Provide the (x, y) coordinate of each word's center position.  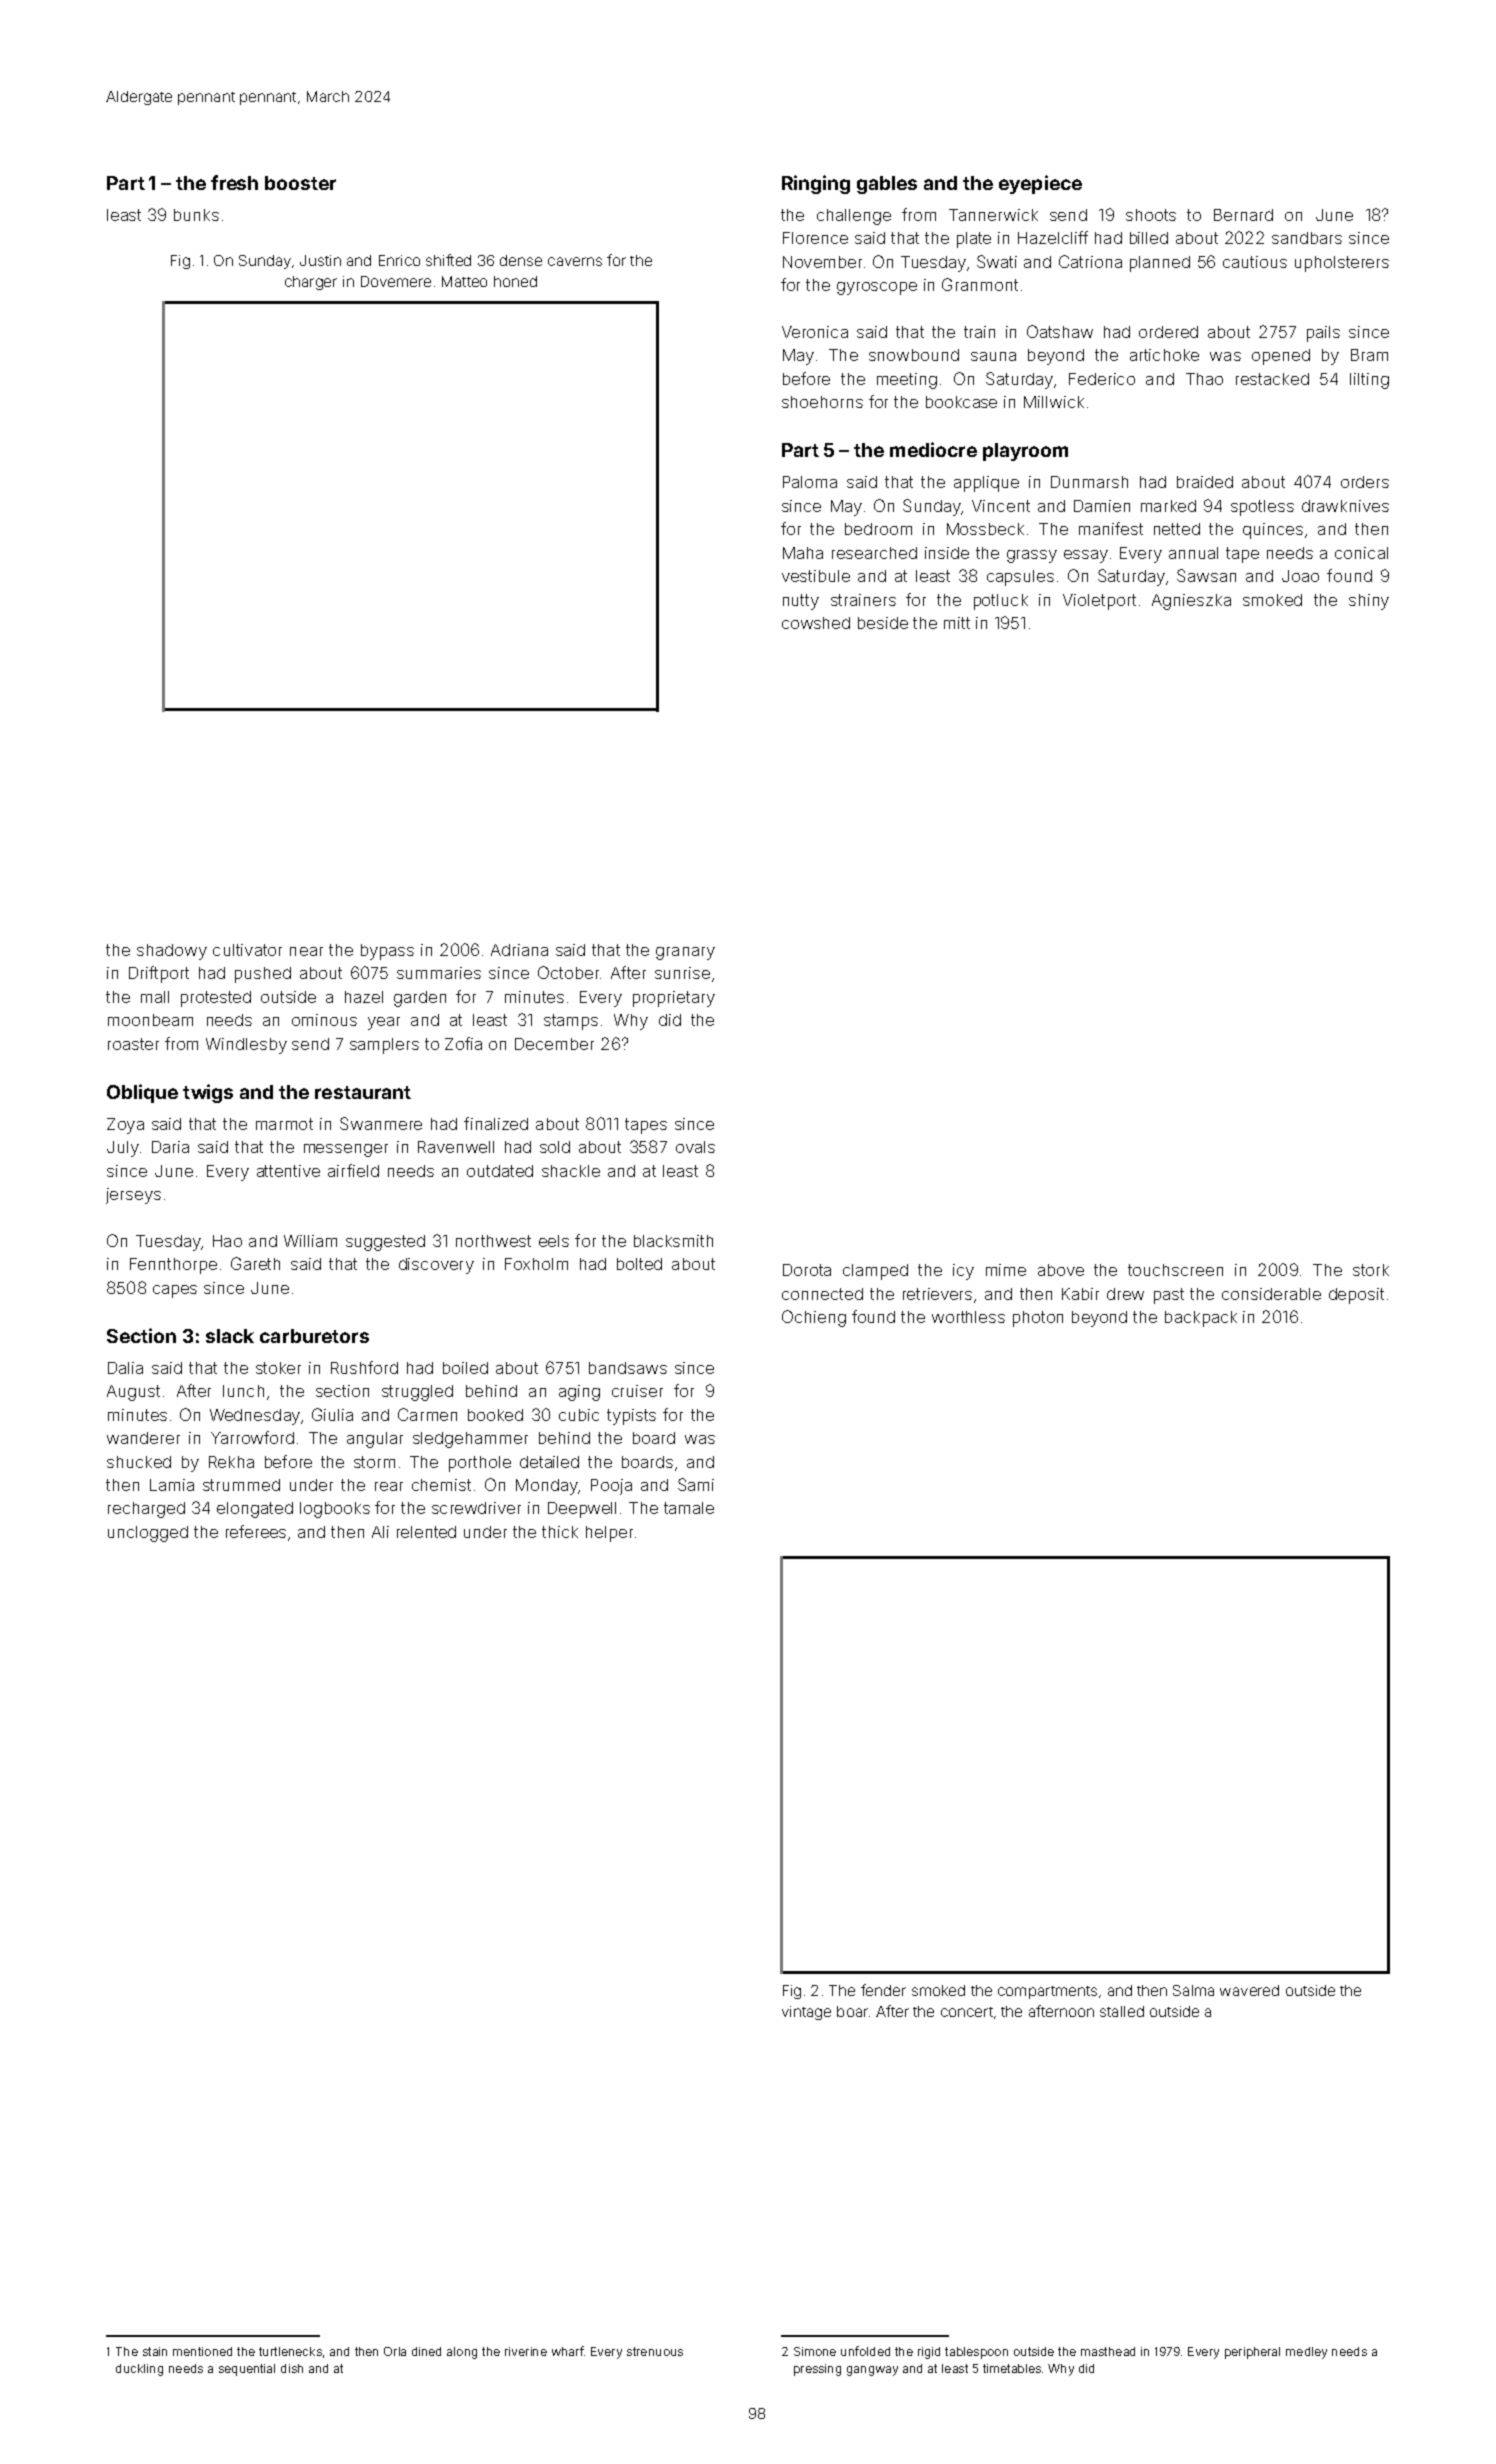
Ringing (816, 184)
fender (883, 1990)
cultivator (247, 950)
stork (1371, 1270)
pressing (817, 2370)
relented (426, 1532)
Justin (320, 260)
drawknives (1345, 506)
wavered (1249, 1990)
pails (1323, 334)
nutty (801, 602)
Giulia (332, 1414)
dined (426, 2351)
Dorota (807, 1270)
